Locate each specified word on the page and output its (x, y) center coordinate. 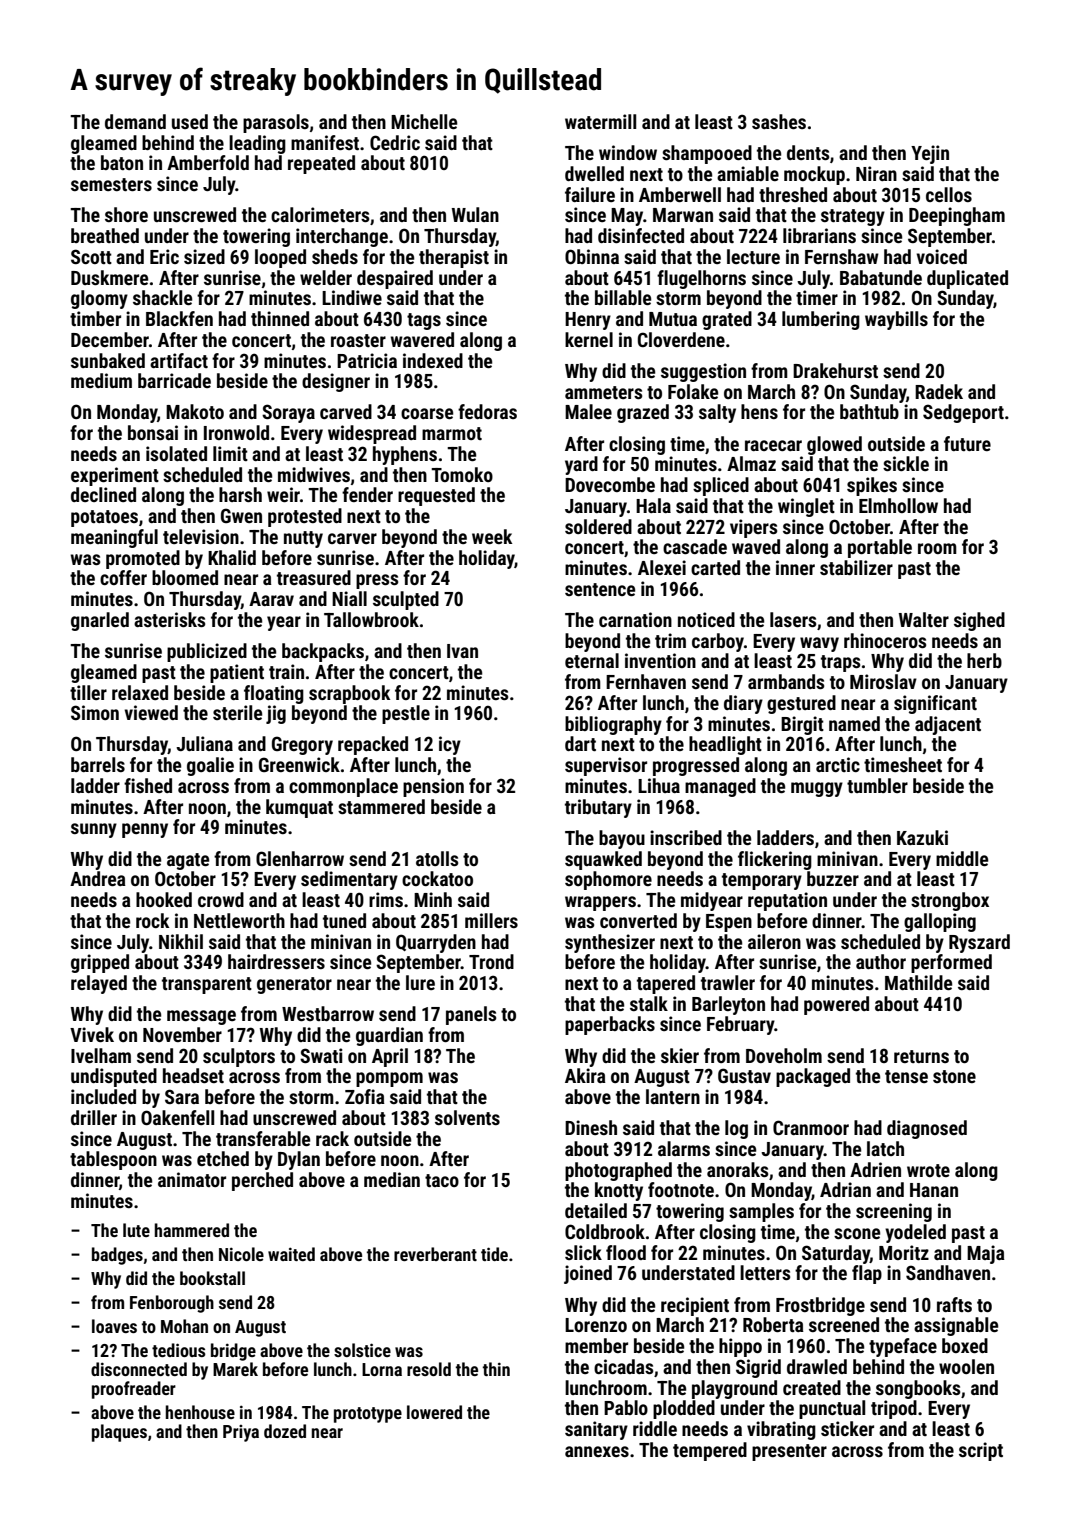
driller (94, 1117)
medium (101, 380)
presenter (789, 1452)
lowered (434, 1412)
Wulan (475, 214)
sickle (906, 463)
